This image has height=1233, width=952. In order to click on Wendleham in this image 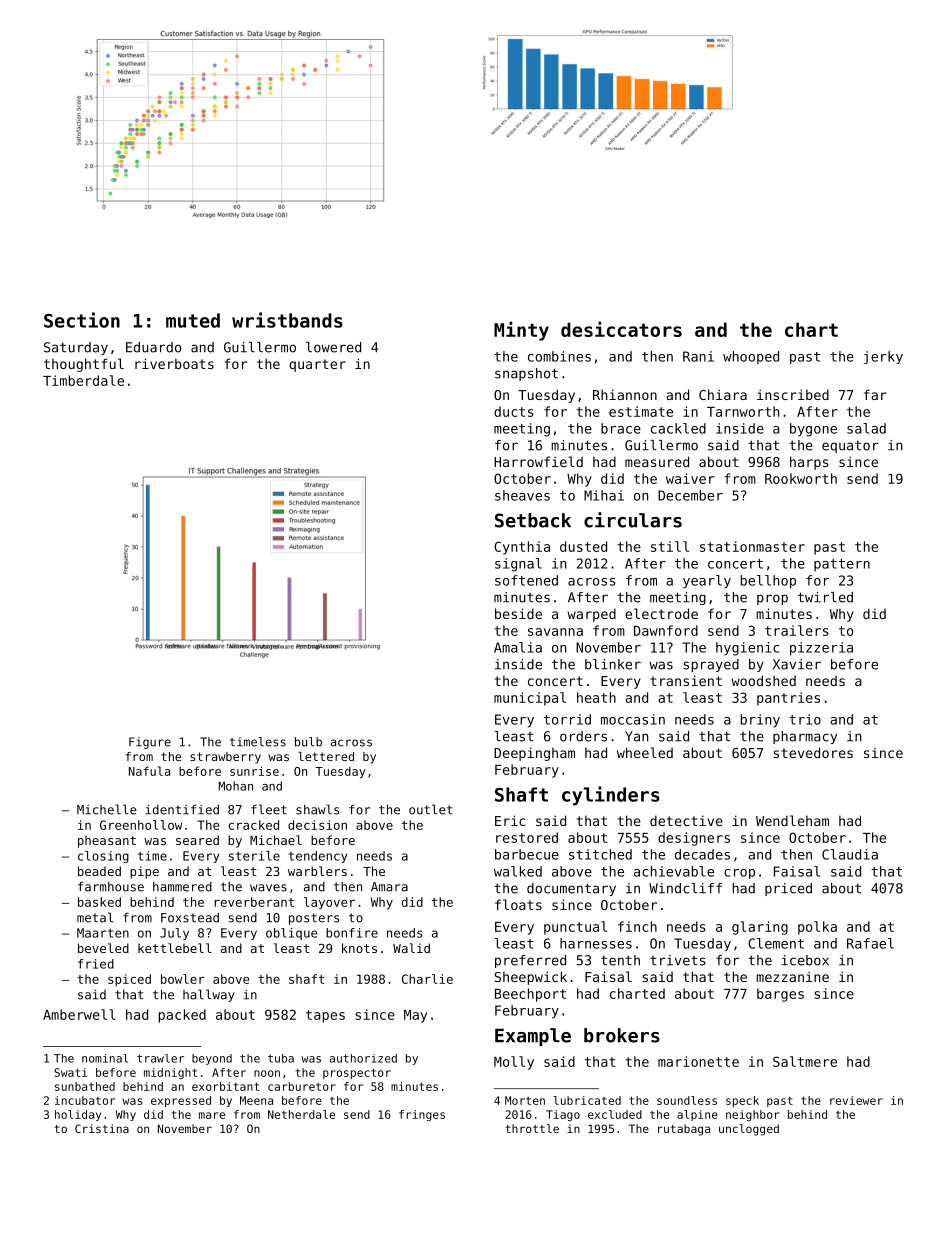, I will do `click(792, 820)`.
